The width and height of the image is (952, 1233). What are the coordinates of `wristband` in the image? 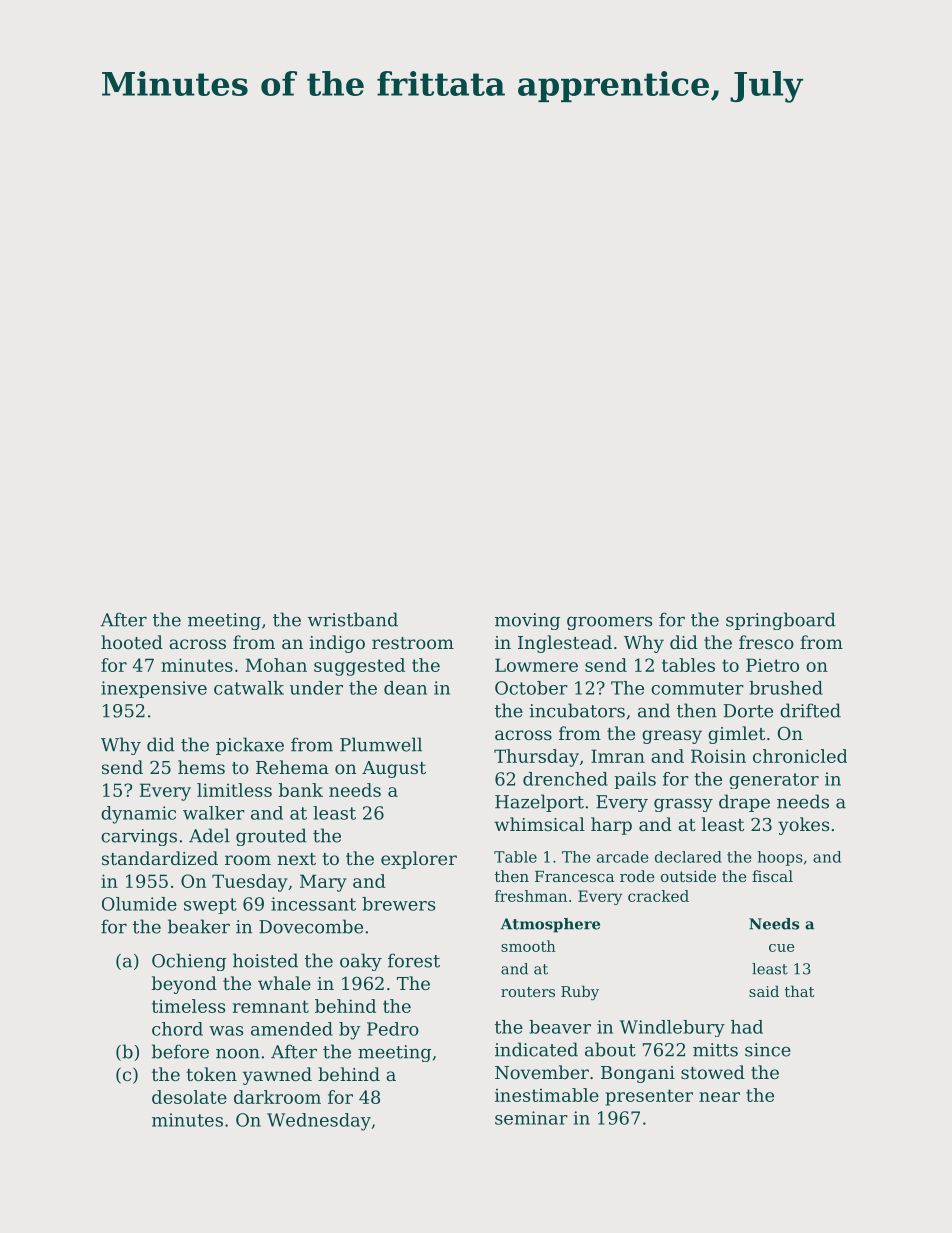 It's located at (353, 619).
